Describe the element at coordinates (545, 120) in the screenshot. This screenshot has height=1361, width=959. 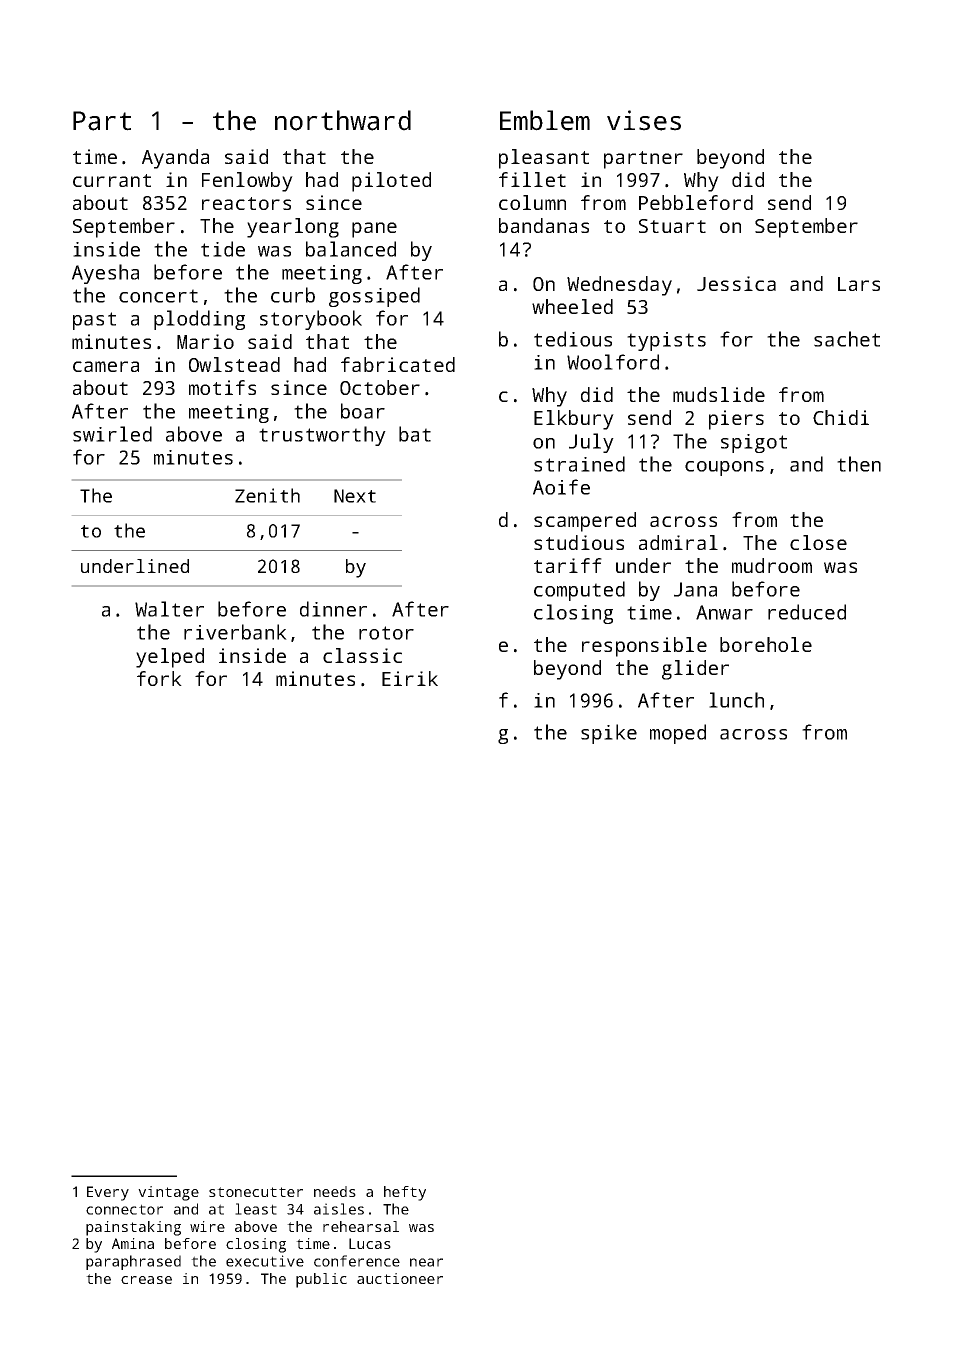
I see `Emblem` at that location.
